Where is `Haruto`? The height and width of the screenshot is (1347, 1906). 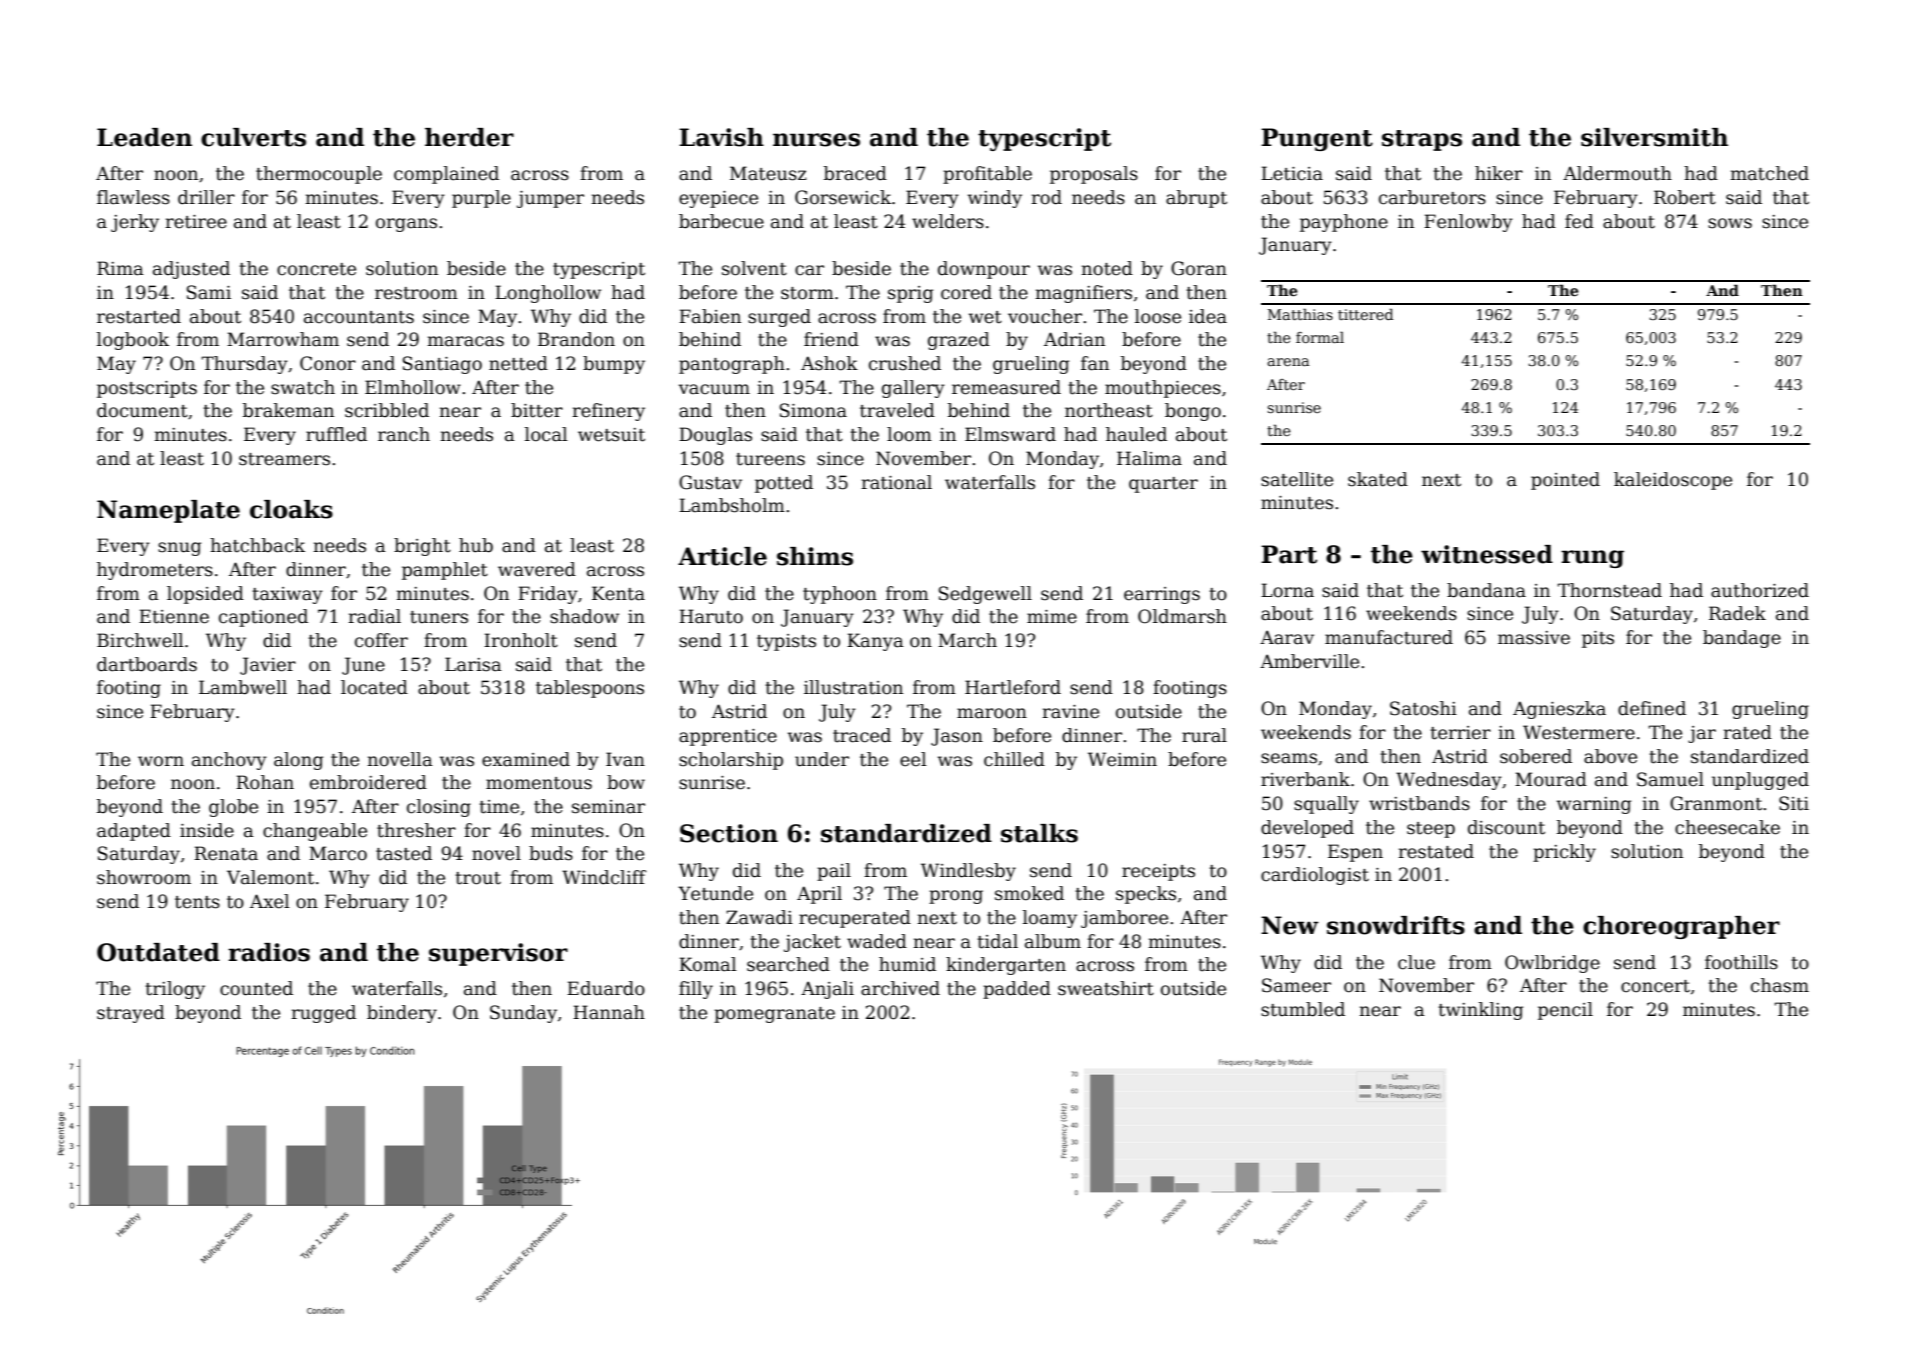
Haruto is located at coordinates (711, 616).
